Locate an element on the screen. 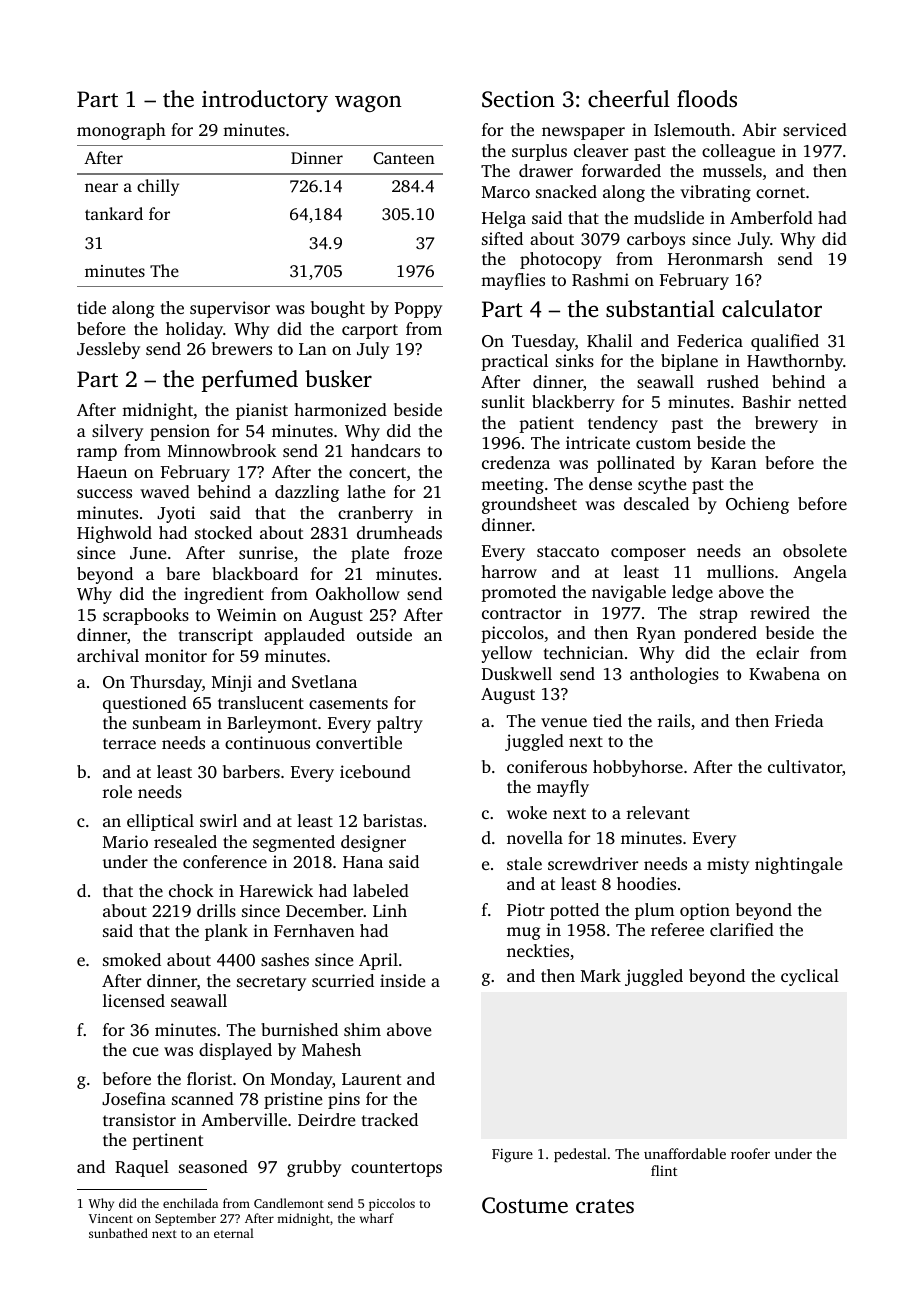 This screenshot has height=1311, width=924. sunrise is located at coordinates (266, 552).
